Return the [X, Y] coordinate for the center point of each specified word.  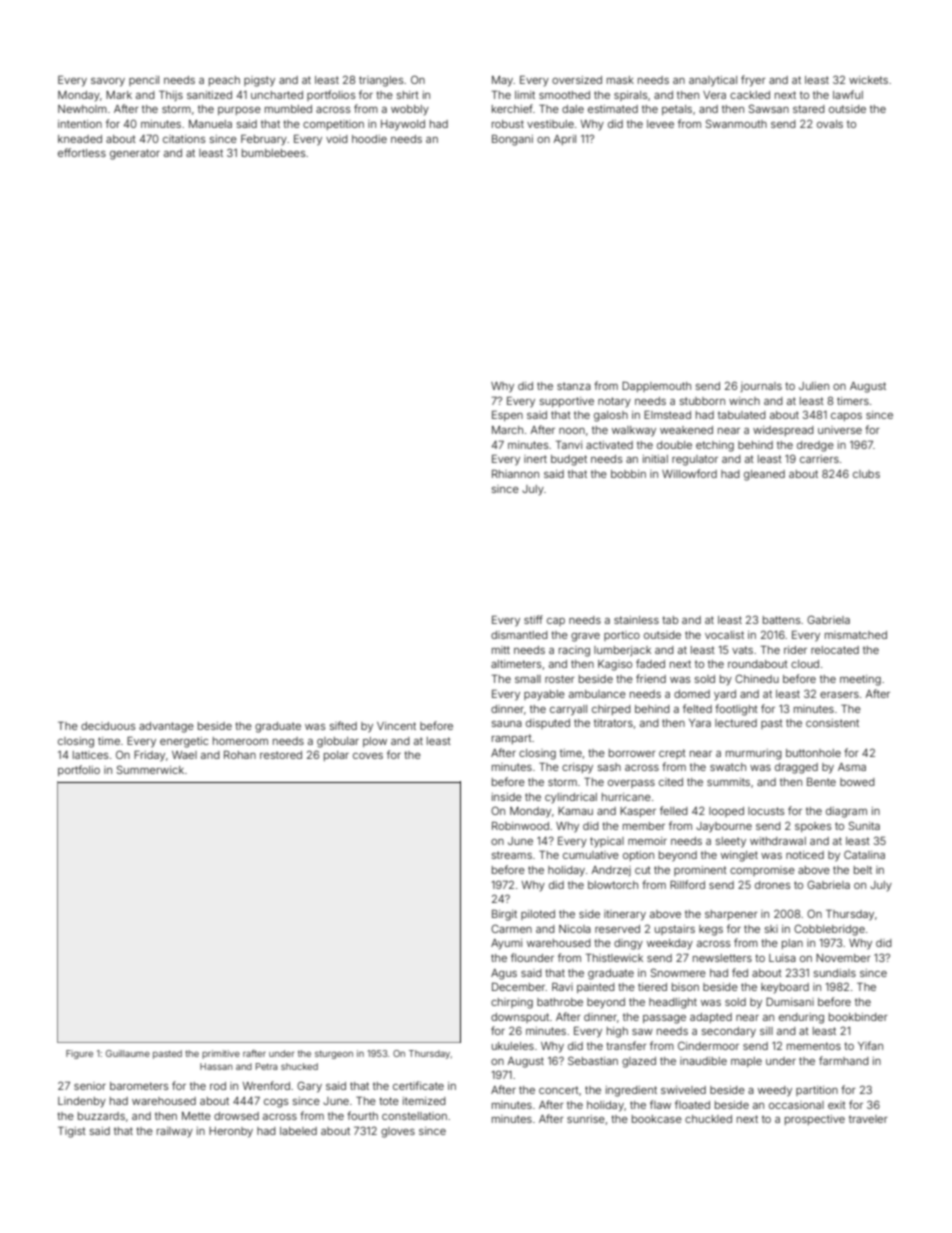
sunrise [586, 1119]
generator [135, 154]
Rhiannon [515, 473]
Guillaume [128, 1053]
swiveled [683, 1090]
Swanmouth [736, 123]
